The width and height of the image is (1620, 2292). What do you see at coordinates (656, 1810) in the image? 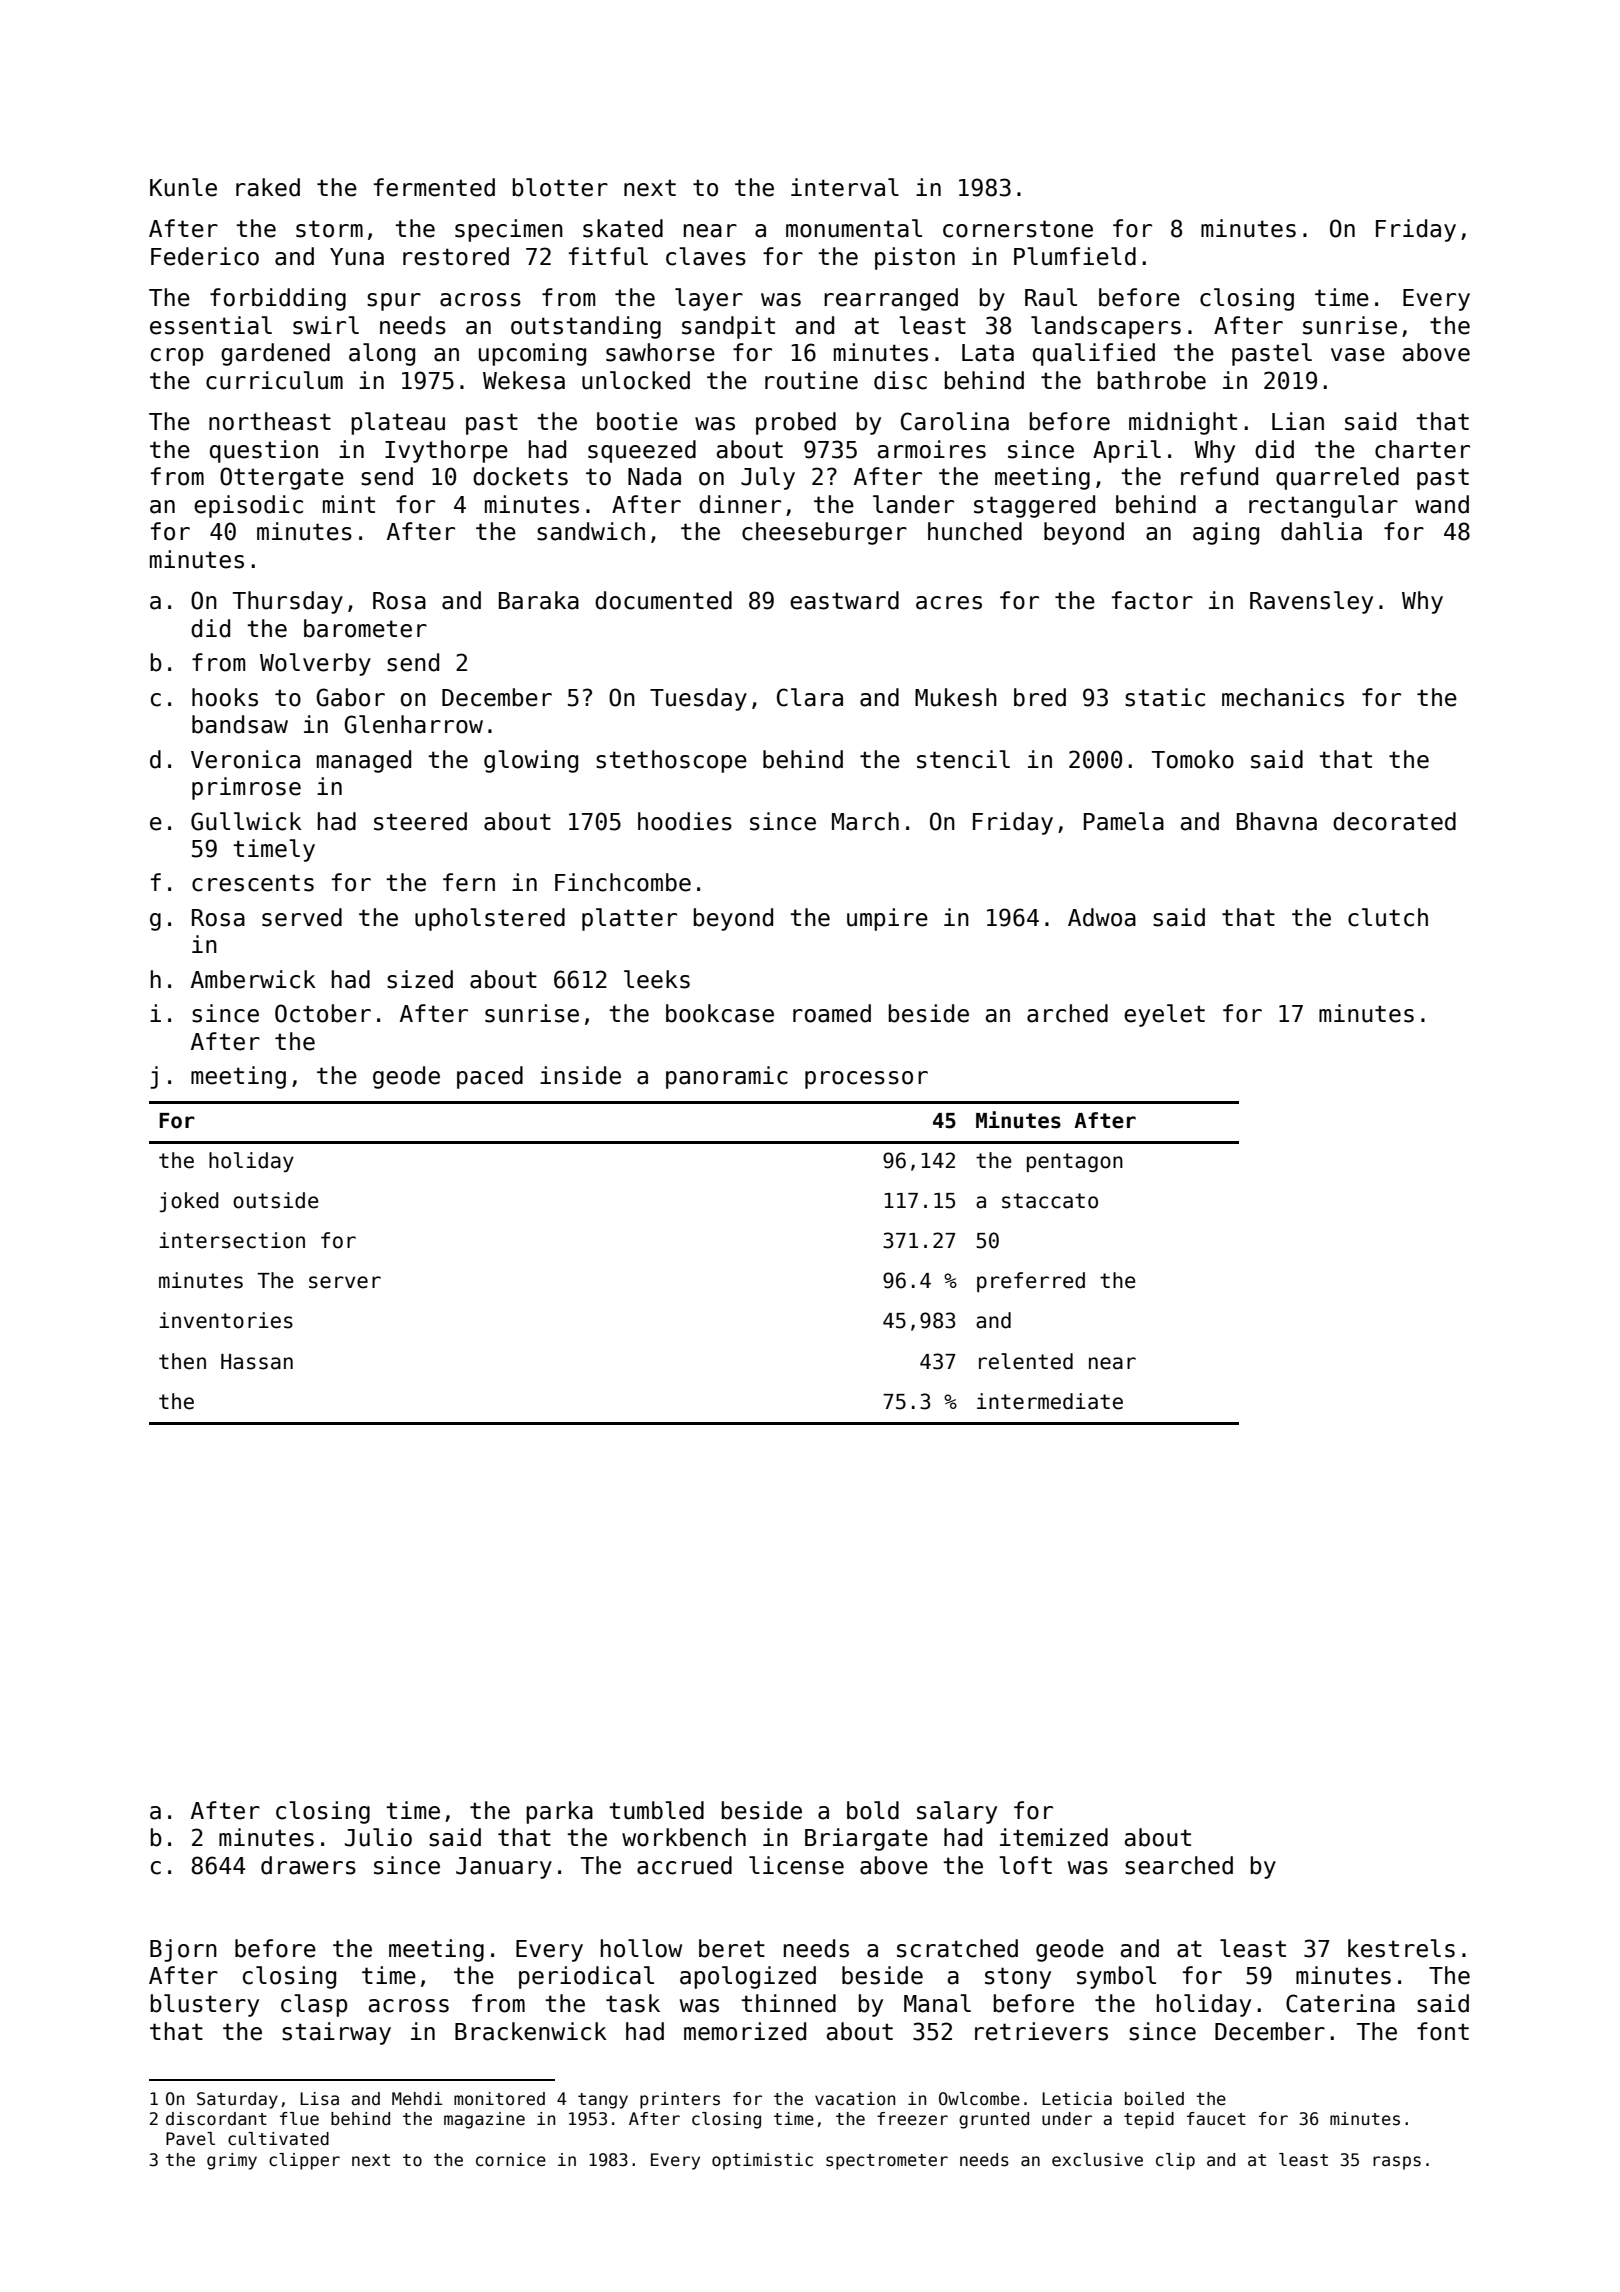
I see `tumbled` at bounding box center [656, 1810].
